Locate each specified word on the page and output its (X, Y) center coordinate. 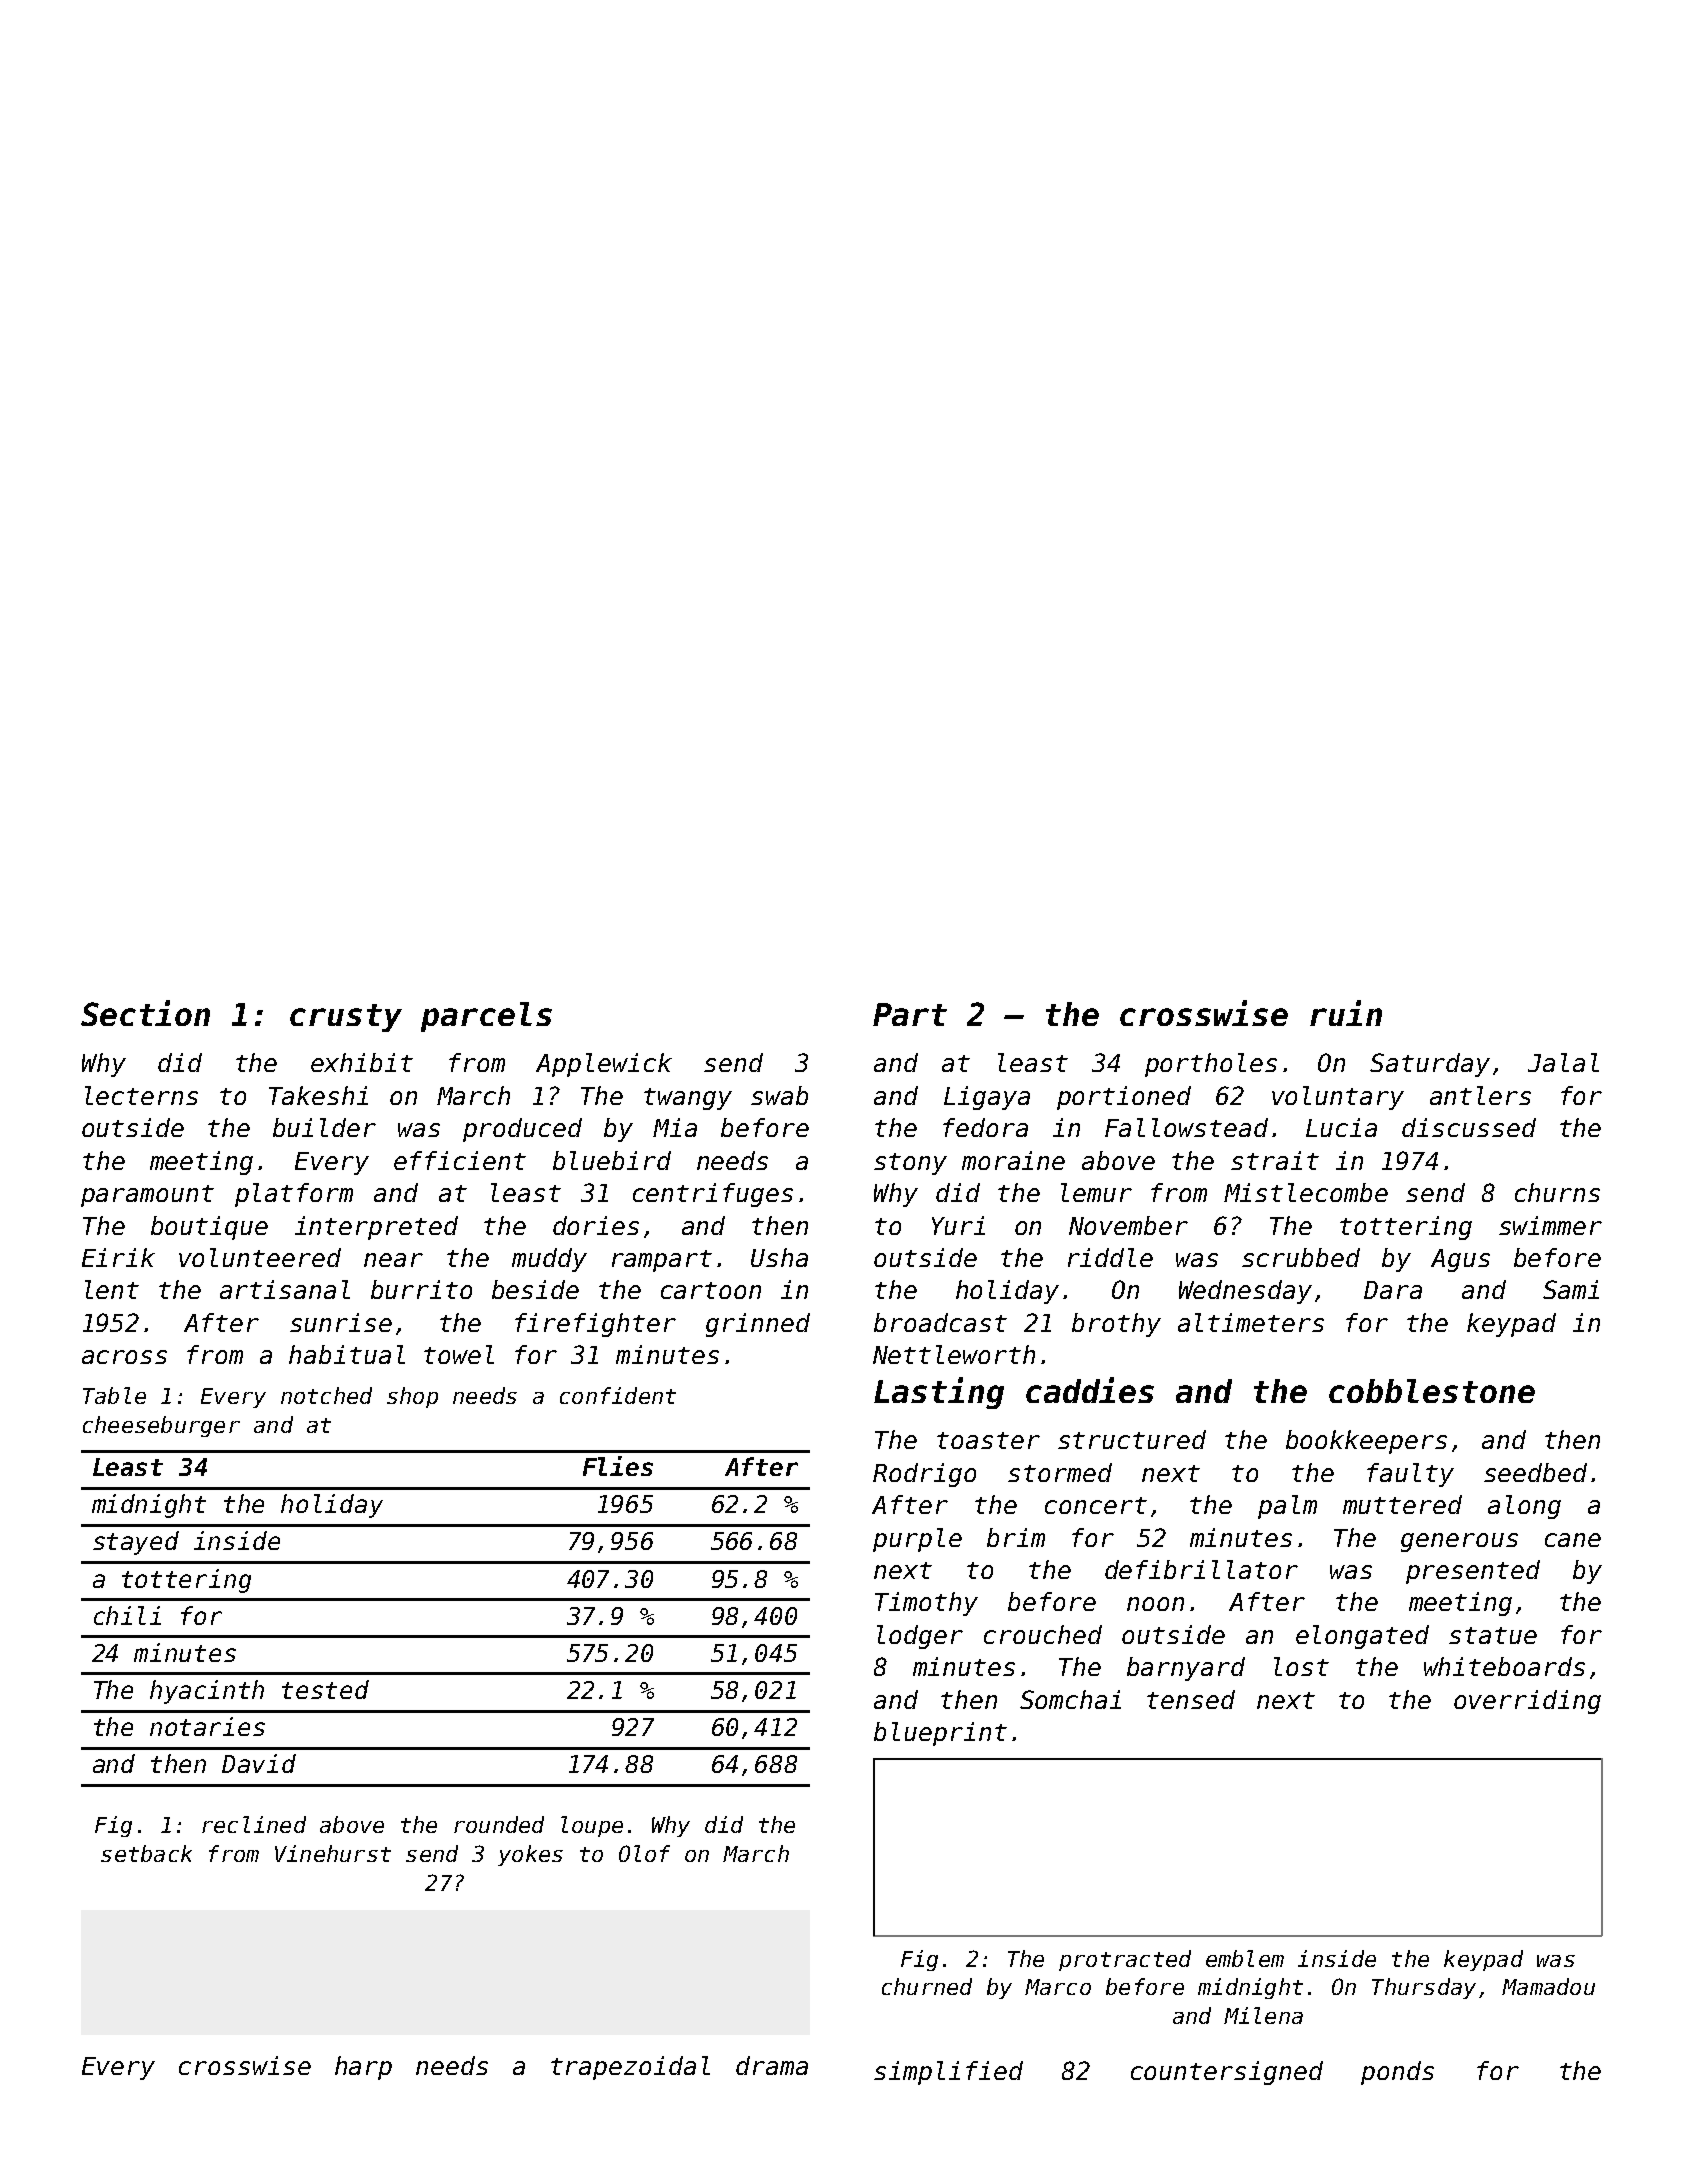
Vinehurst (333, 1853)
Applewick (604, 1065)
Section (145, 1013)
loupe (592, 1826)
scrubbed (1301, 1257)
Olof (644, 1853)
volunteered (260, 1257)
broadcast (940, 1322)
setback (146, 1853)
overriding (1527, 1702)
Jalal (1563, 1062)
